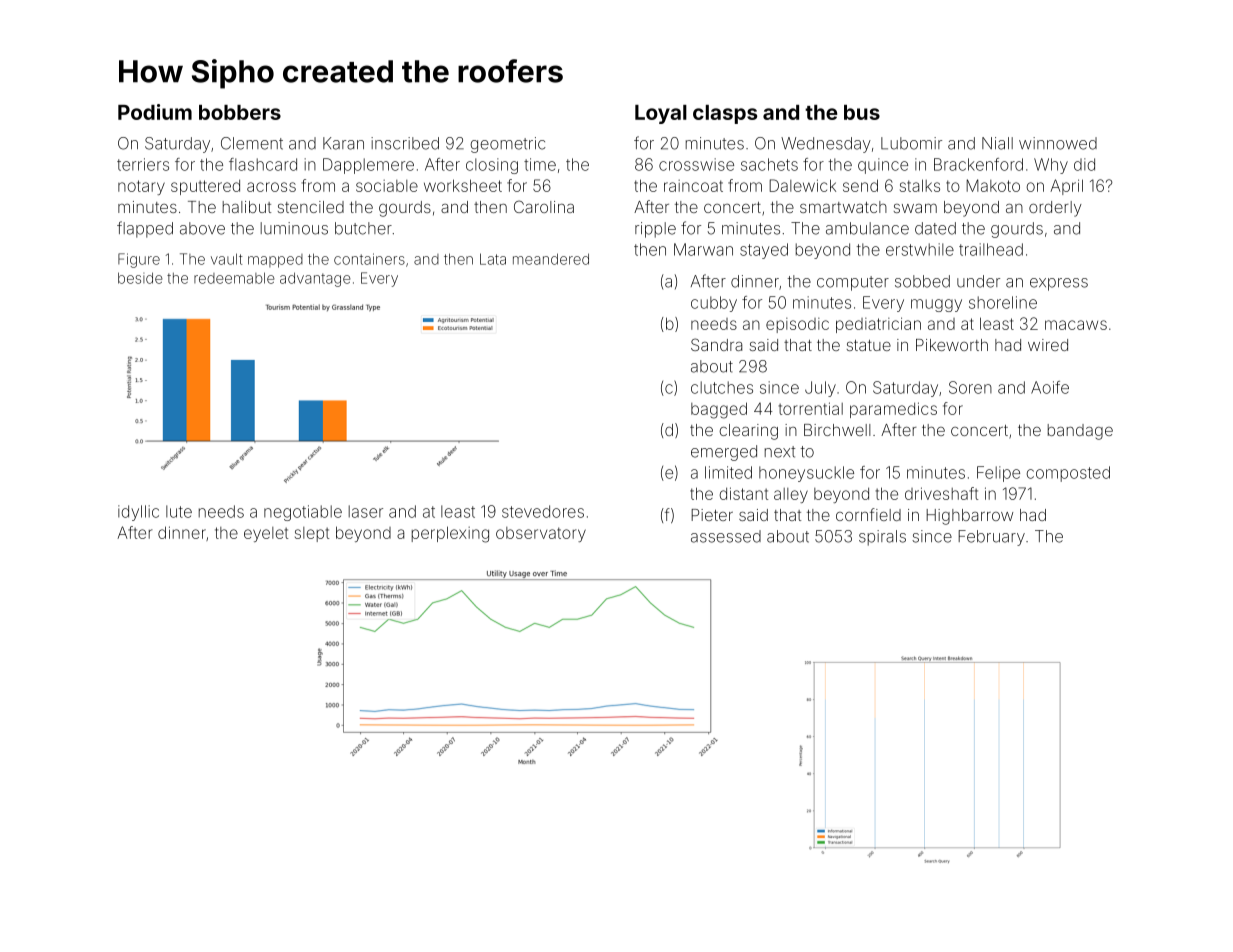 This image has height=952, width=1233. I want to click on bobbers, so click(240, 112).
